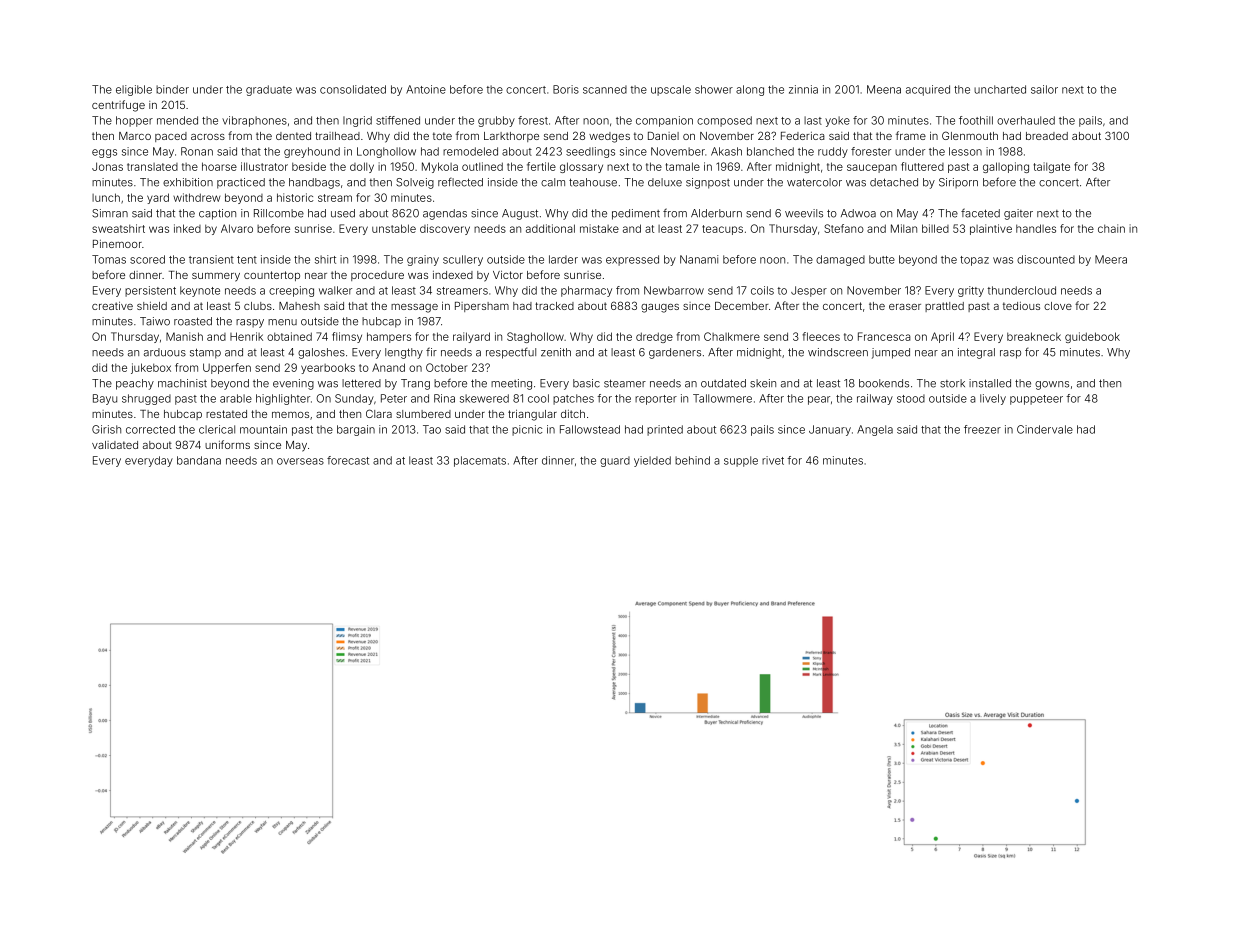  I want to click on sailor, so click(1044, 89).
